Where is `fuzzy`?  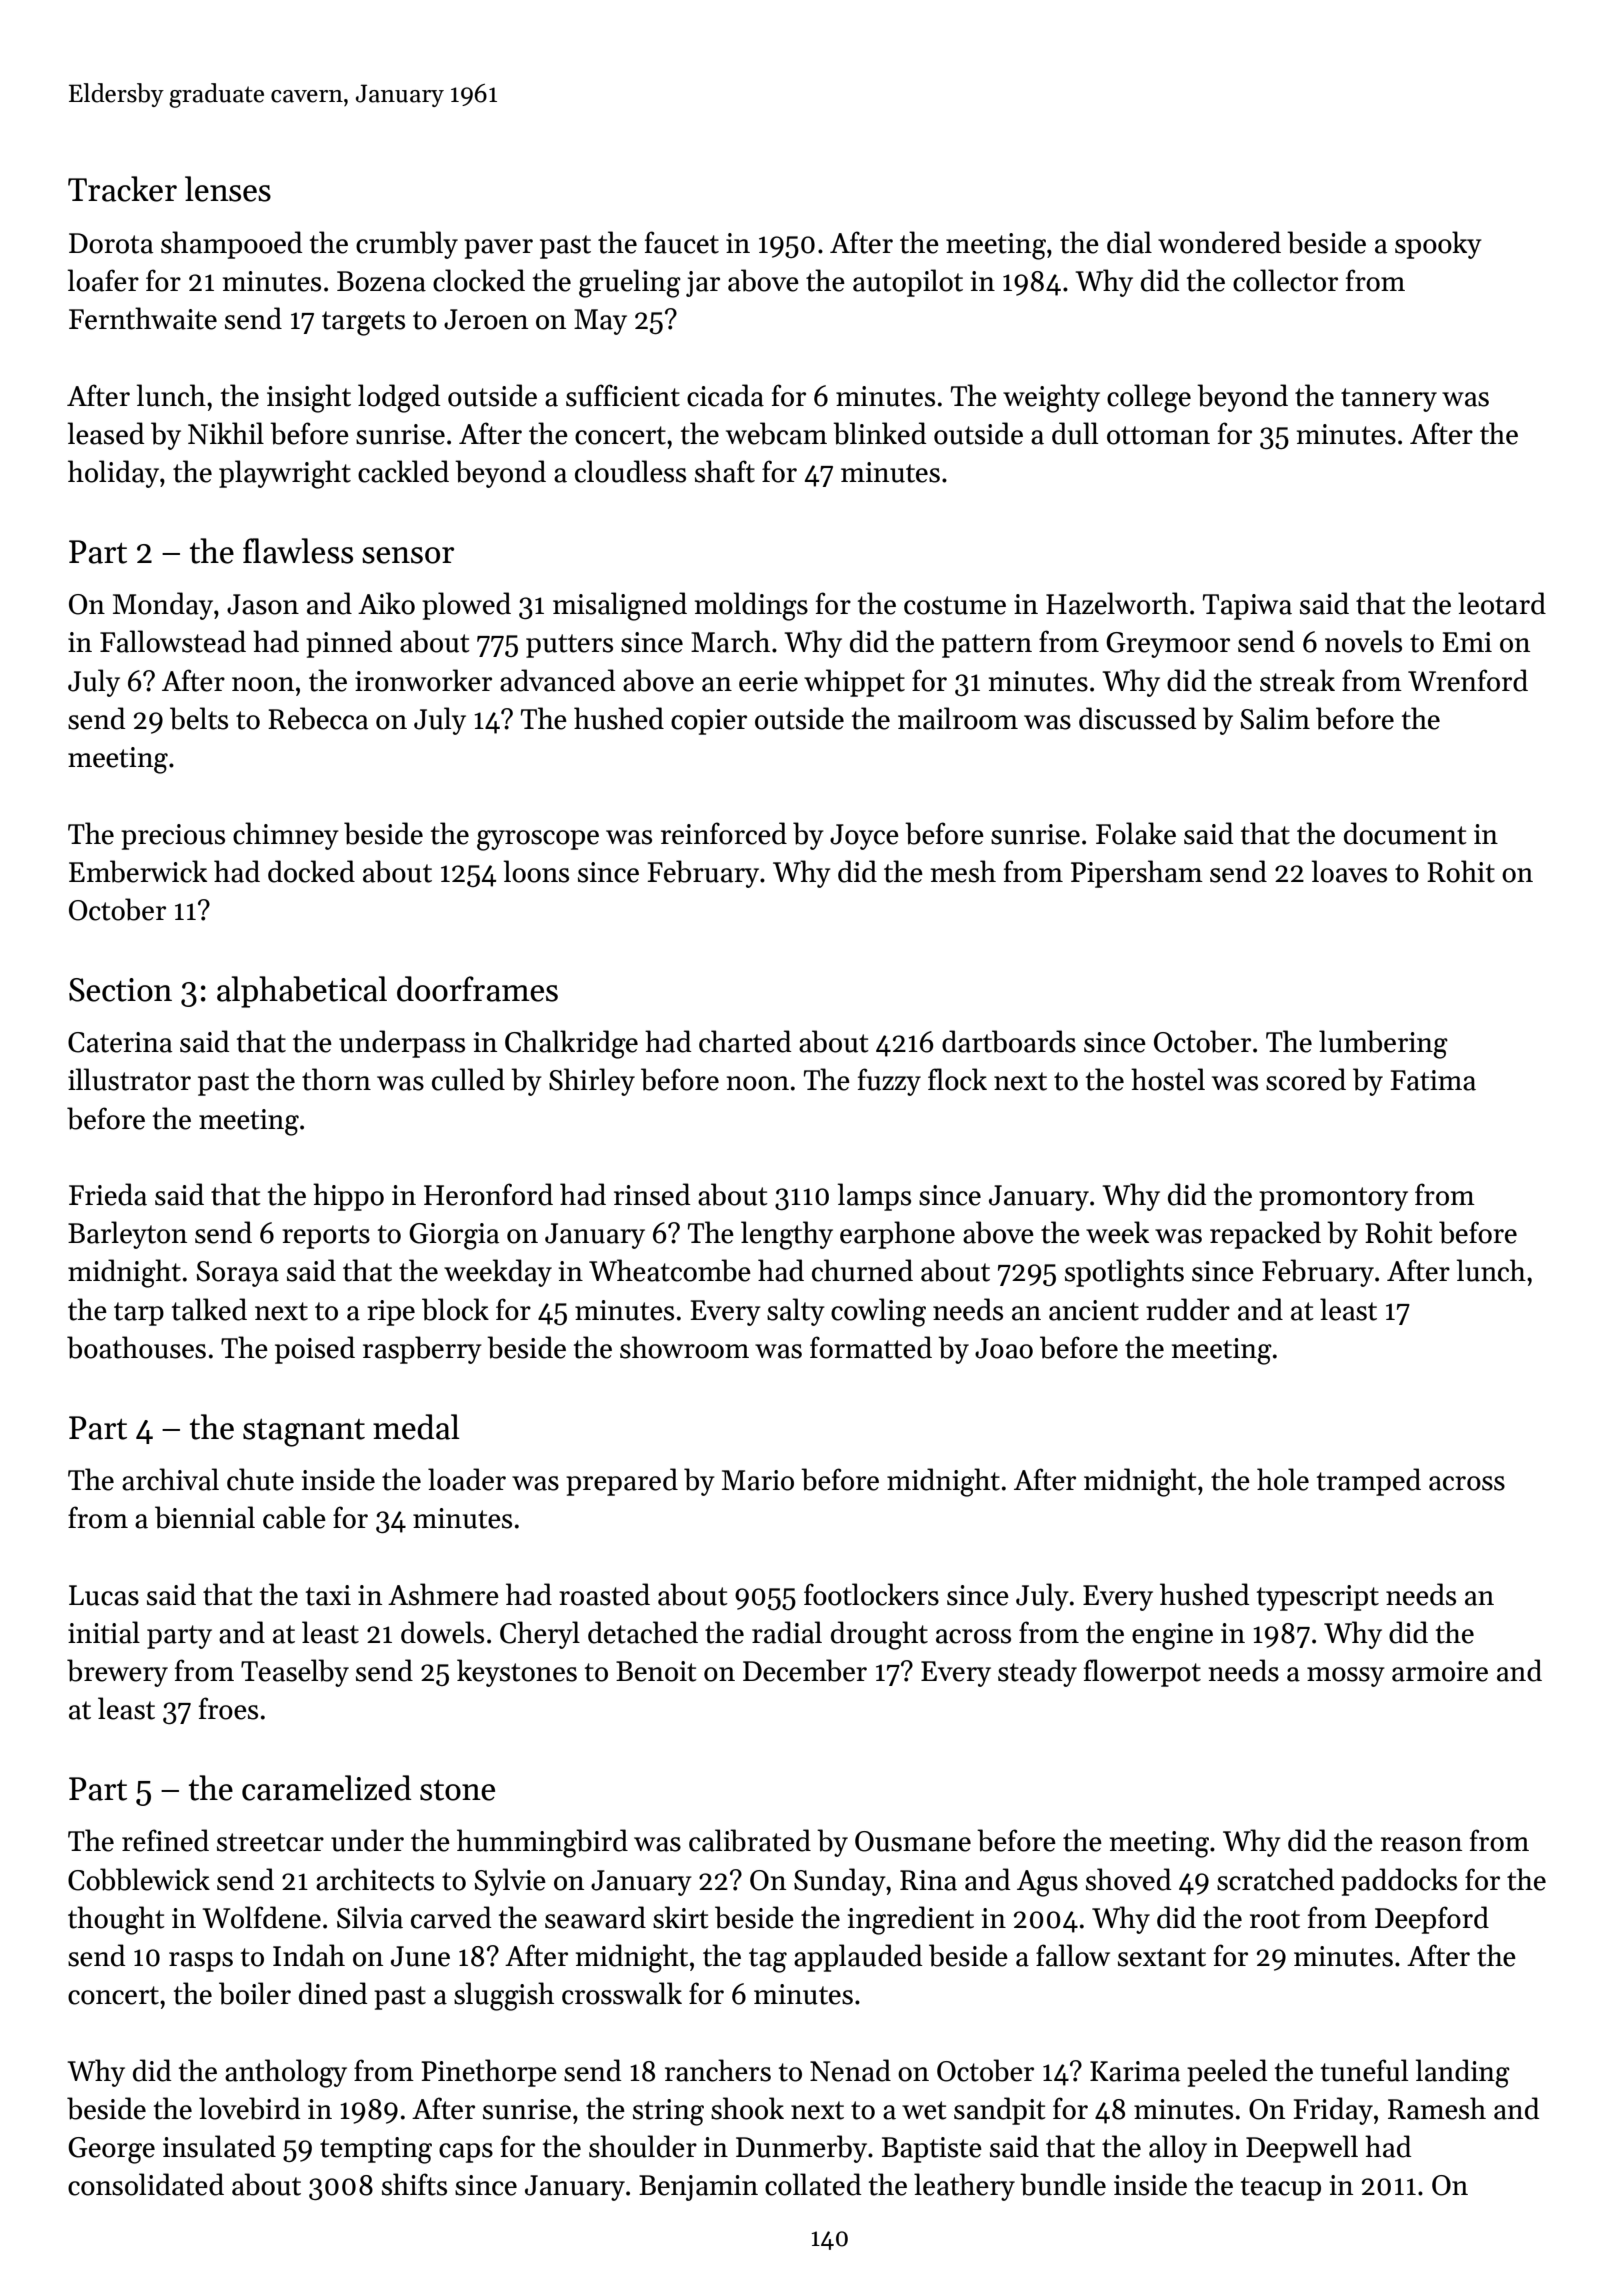 fuzzy is located at coordinates (889, 1082).
